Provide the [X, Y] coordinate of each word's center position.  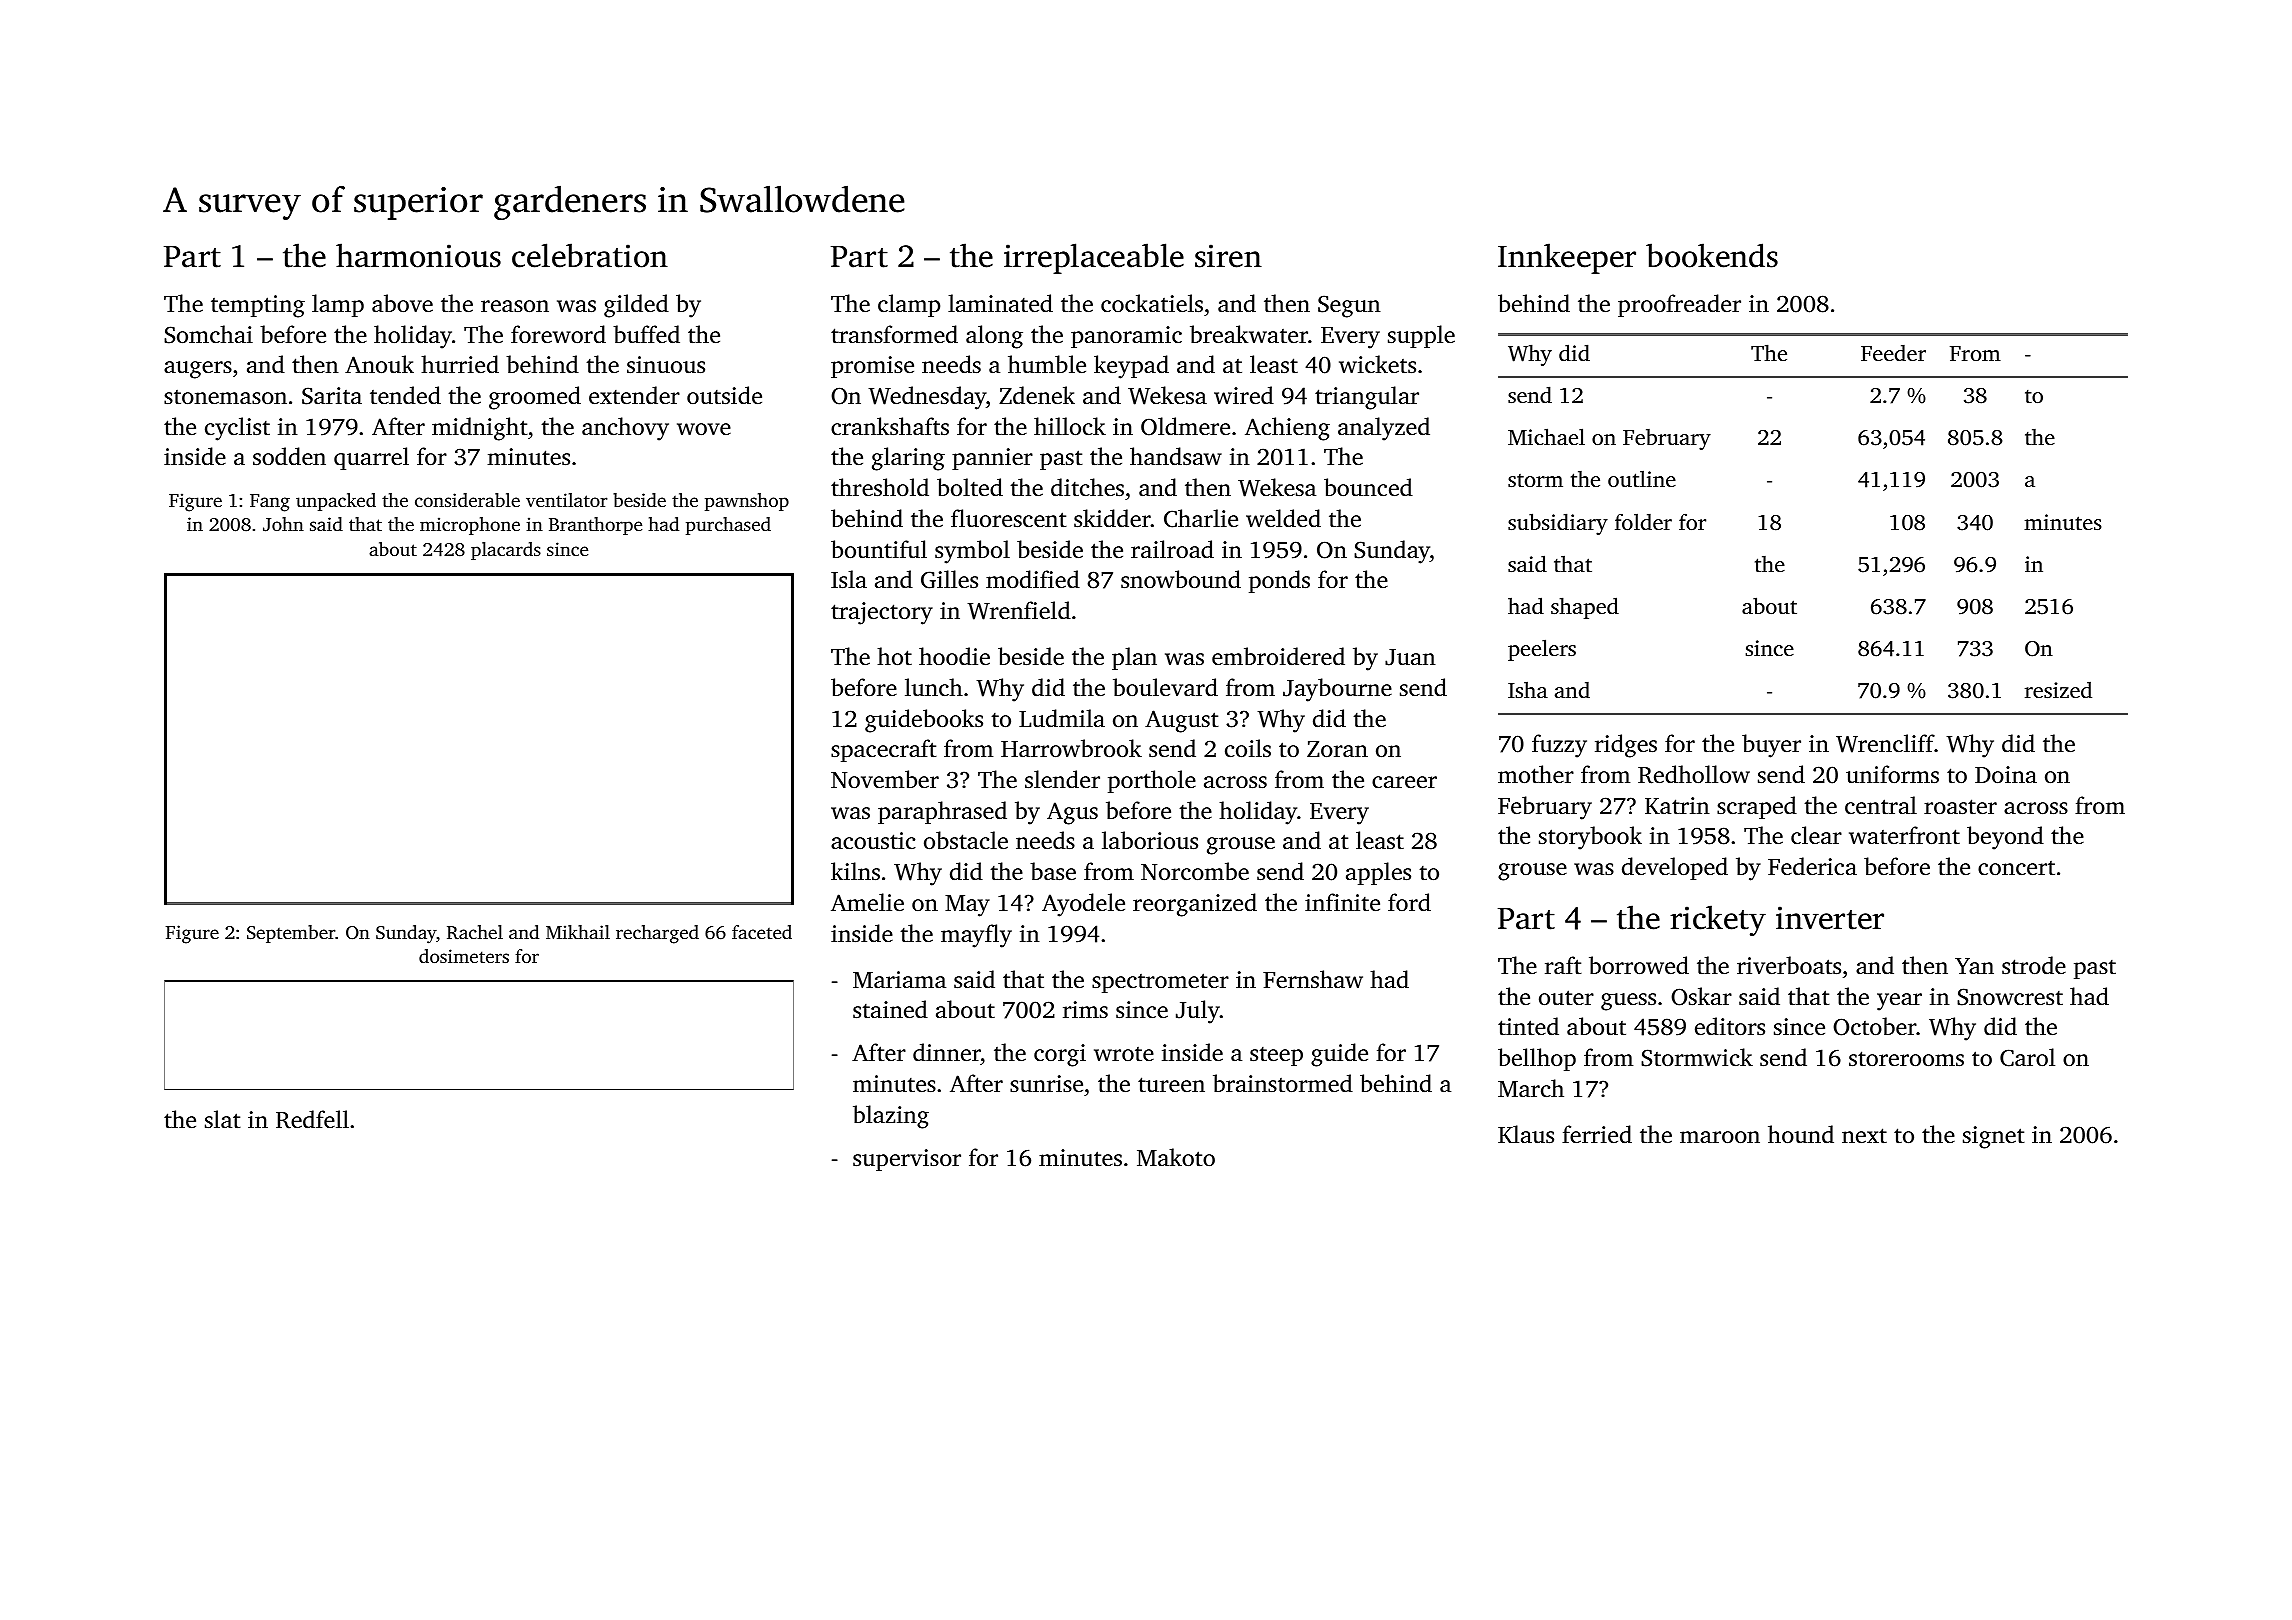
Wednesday [927, 398]
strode [2034, 965]
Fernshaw [1313, 979]
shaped [1585, 608]
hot [894, 656]
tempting [258, 306]
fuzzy [1559, 746]
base [1053, 871]
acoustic [873, 841]
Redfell [312, 1119]
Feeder [1893, 352]
